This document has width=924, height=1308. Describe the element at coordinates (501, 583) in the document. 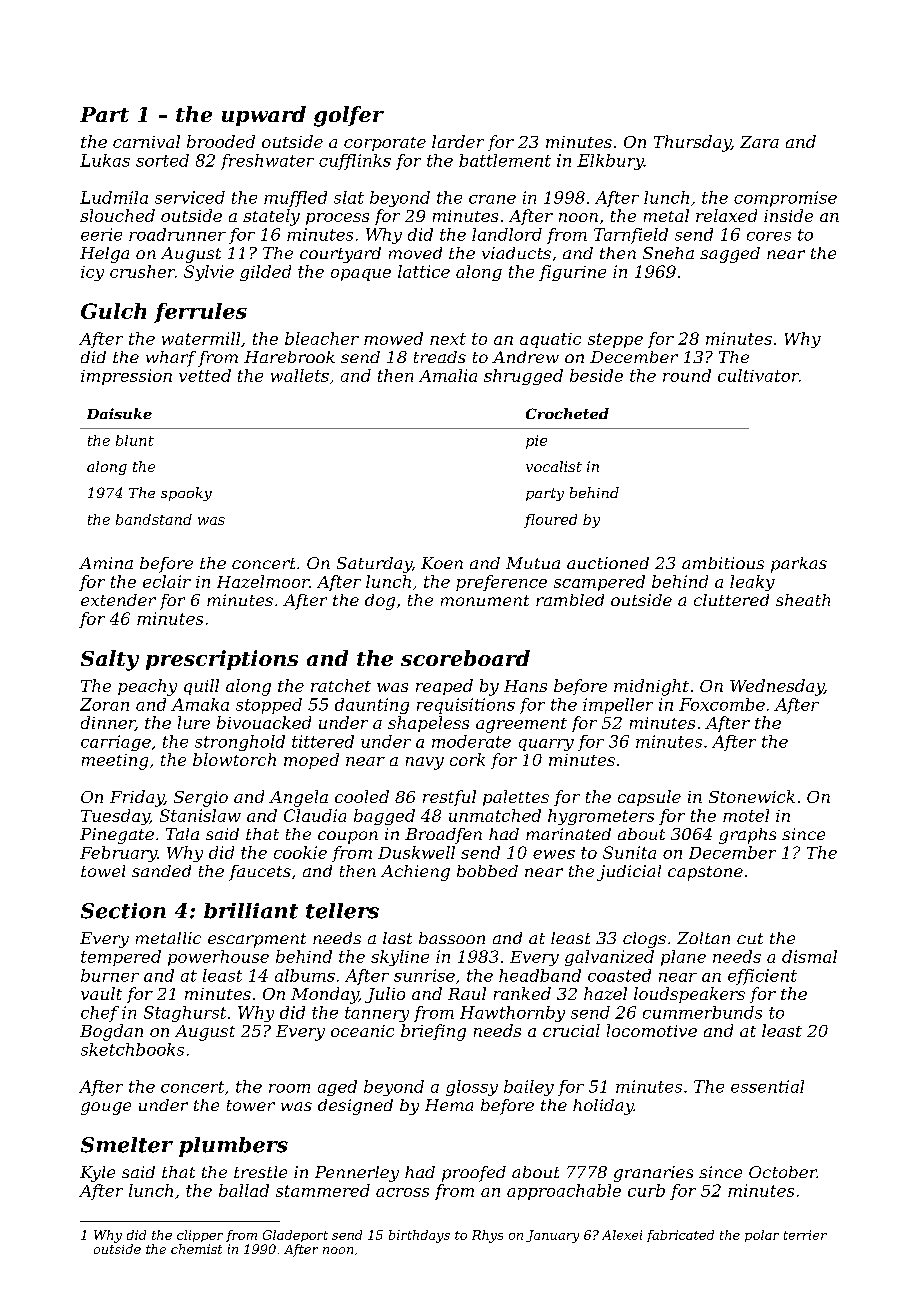

I see `preference` at that location.
